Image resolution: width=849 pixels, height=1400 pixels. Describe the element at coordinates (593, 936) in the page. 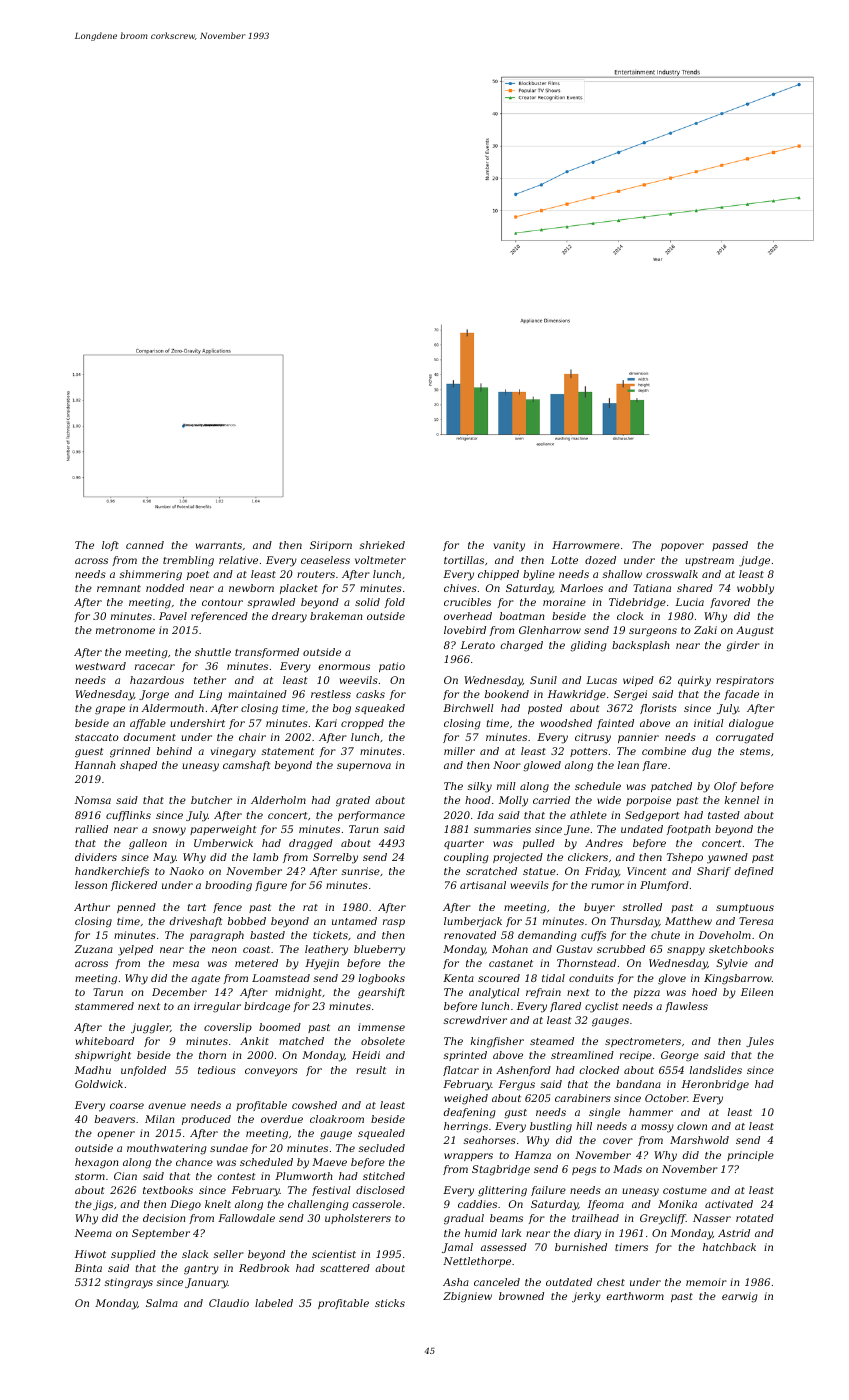

I see `cuffs` at that location.
